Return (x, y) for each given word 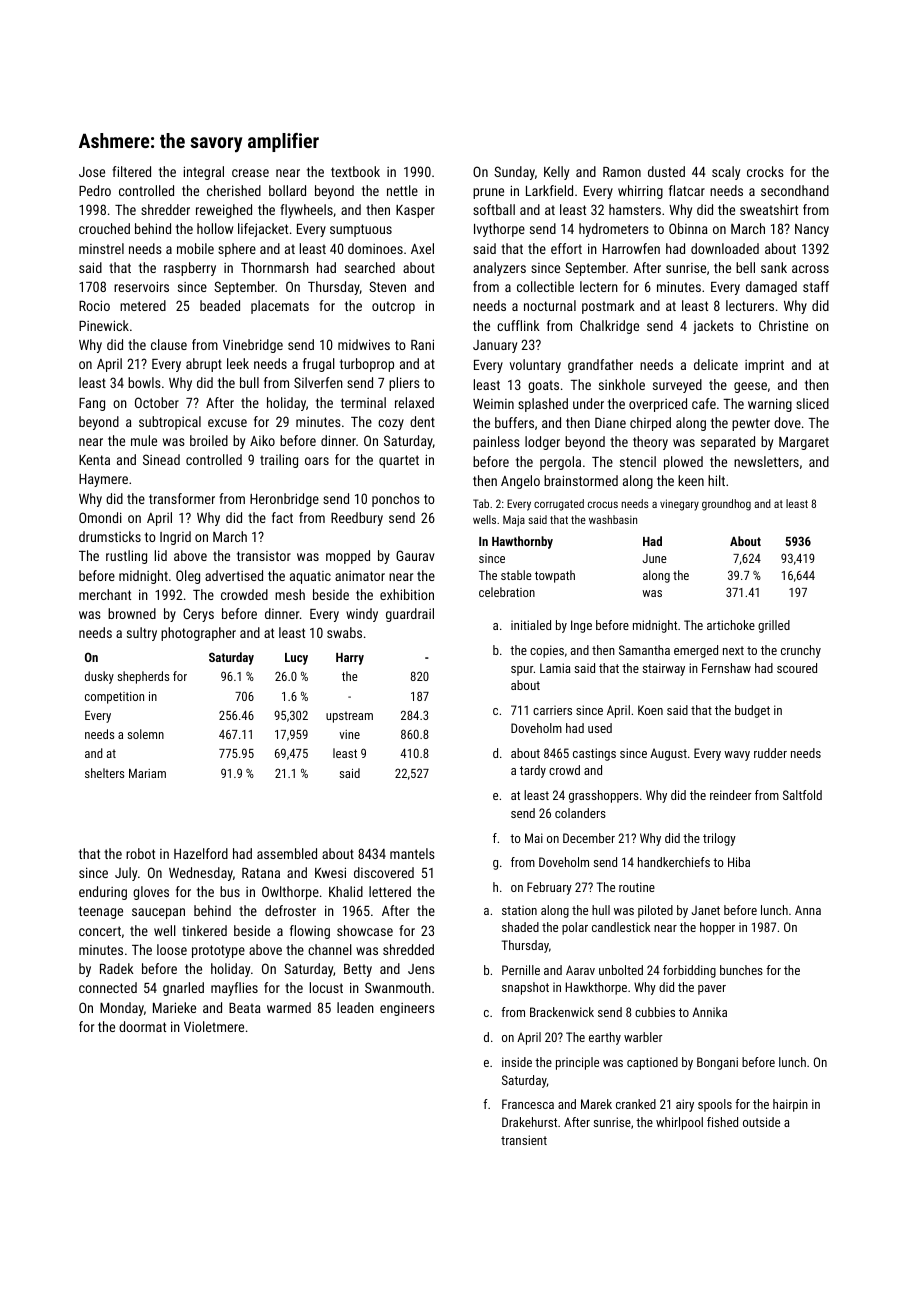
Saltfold (802, 795)
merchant (105, 594)
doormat (142, 1026)
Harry (350, 659)
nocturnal (550, 305)
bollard (287, 190)
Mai (534, 838)
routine (637, 887)
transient (524, 1140)
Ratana (261, 873)
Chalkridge (609, 327)
